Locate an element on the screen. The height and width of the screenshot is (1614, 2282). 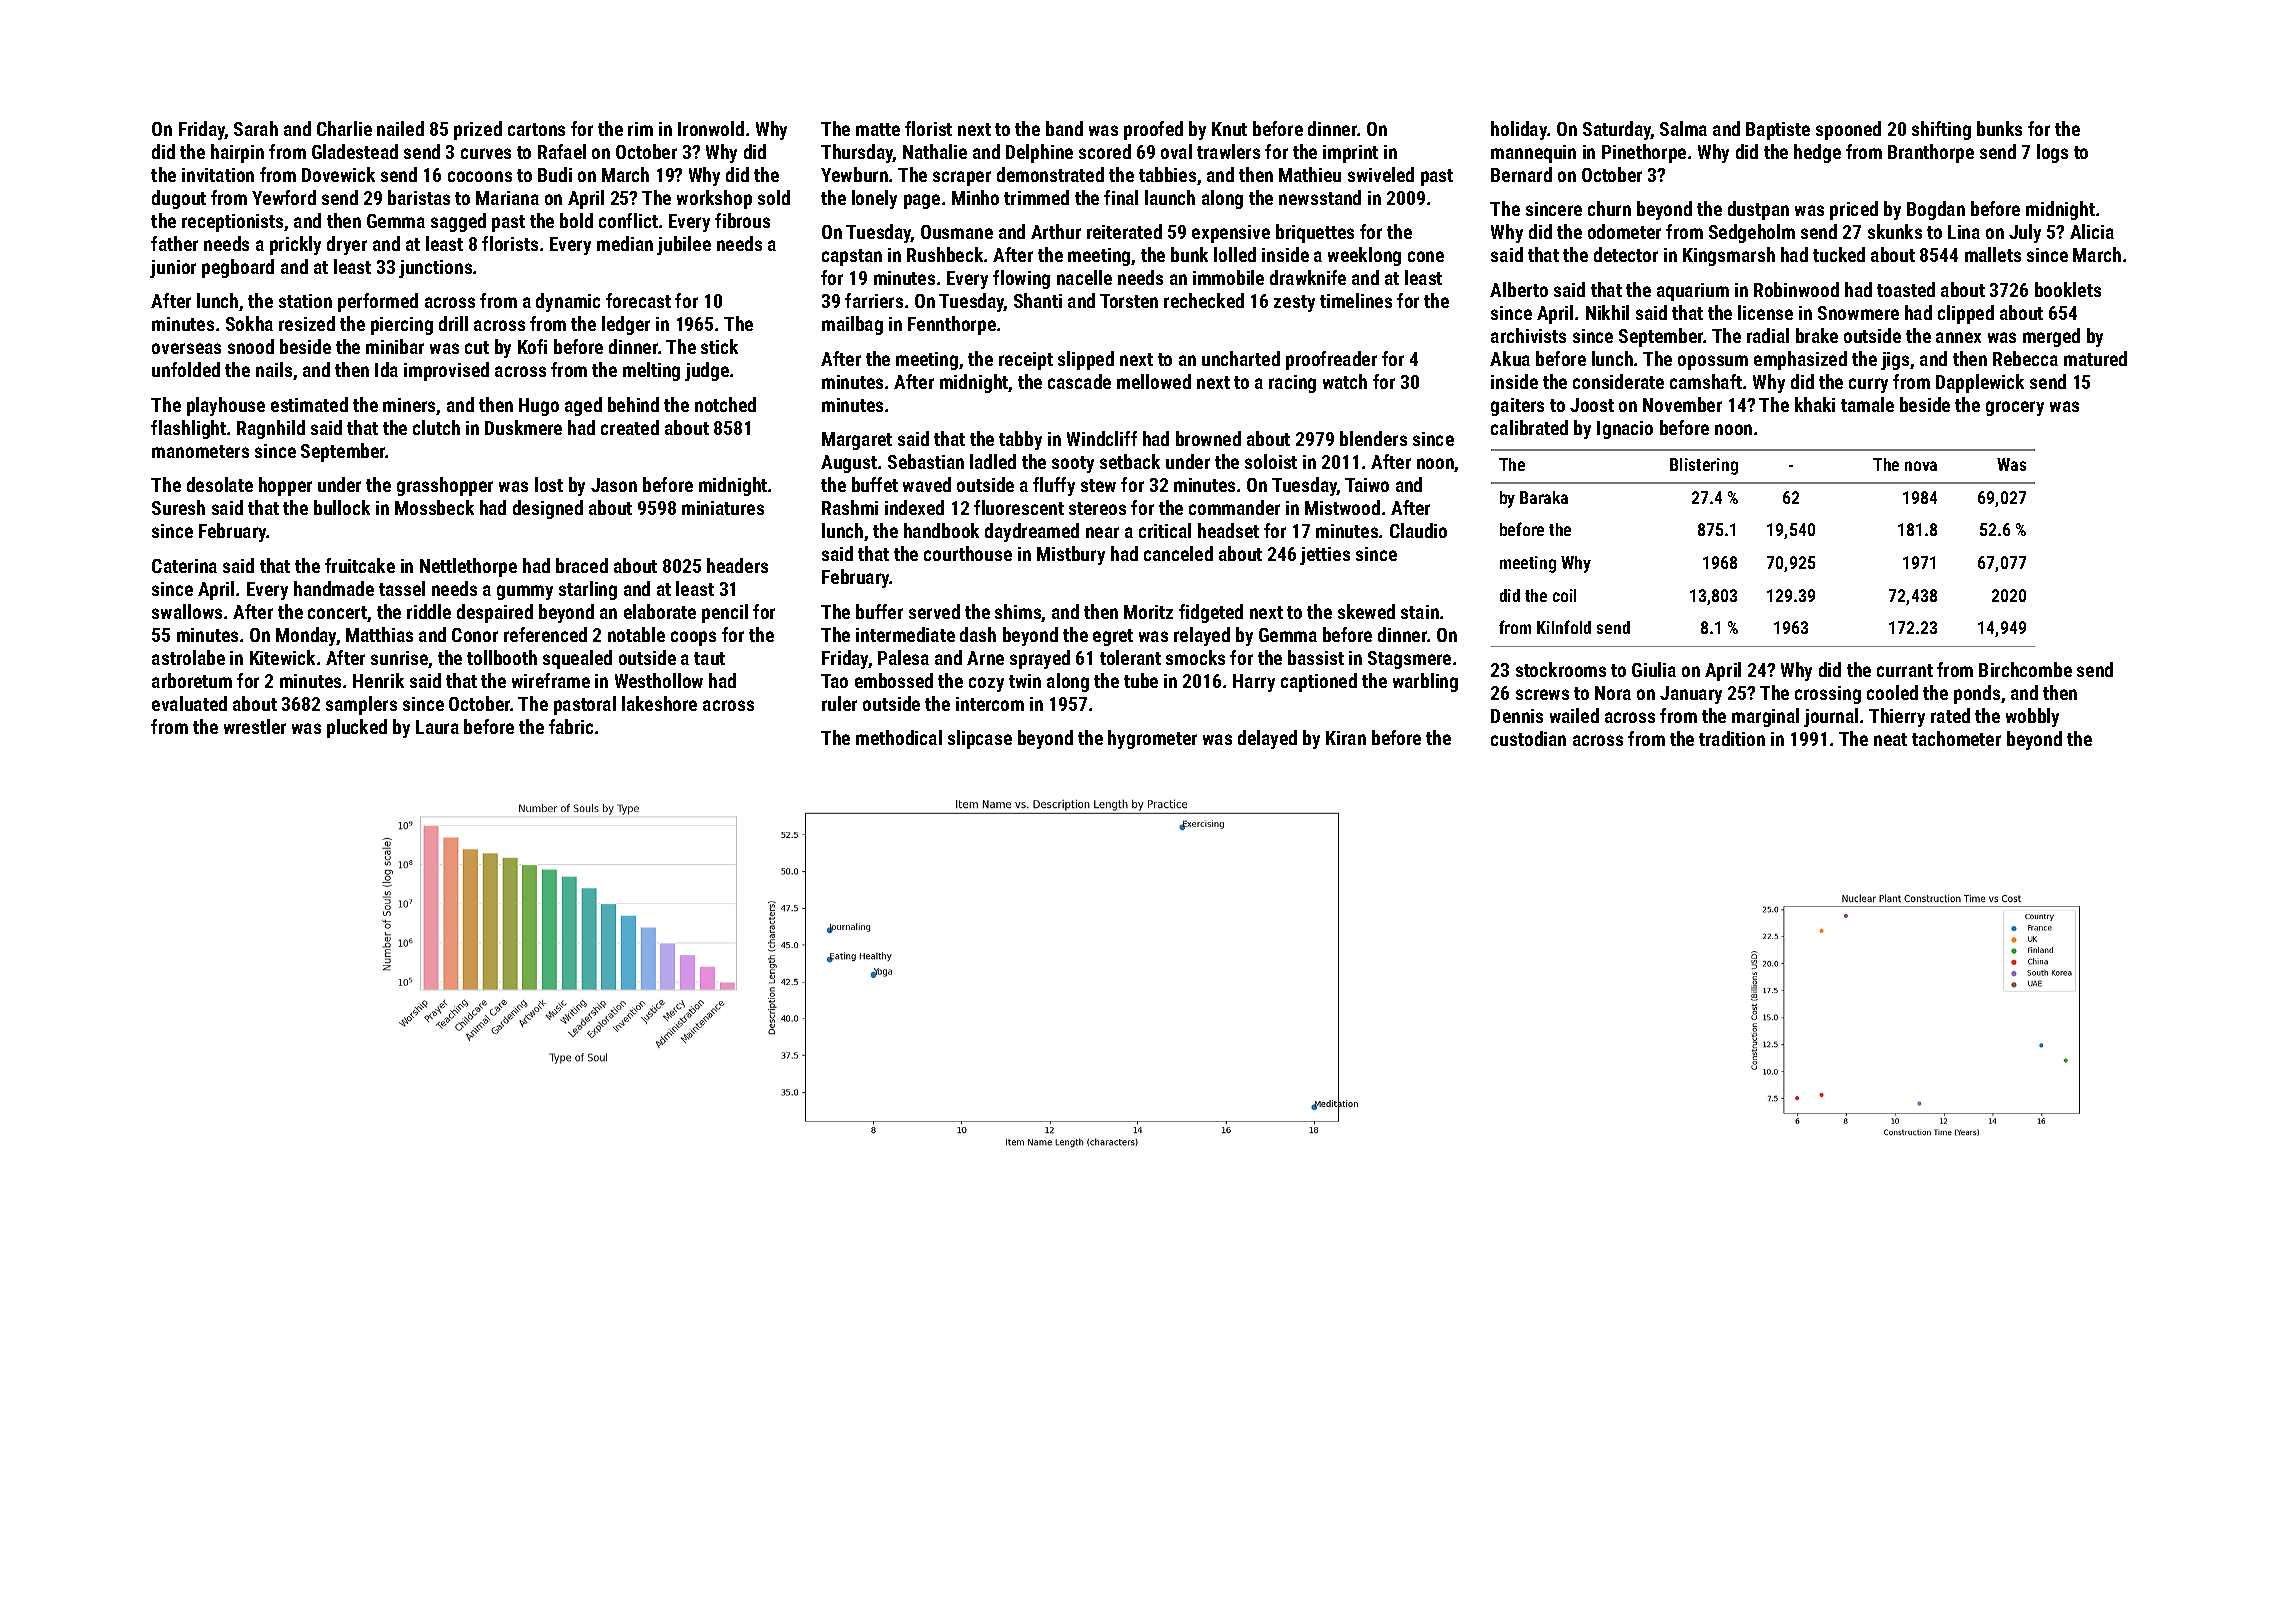
plucked is located at coordinates (357, 728).
